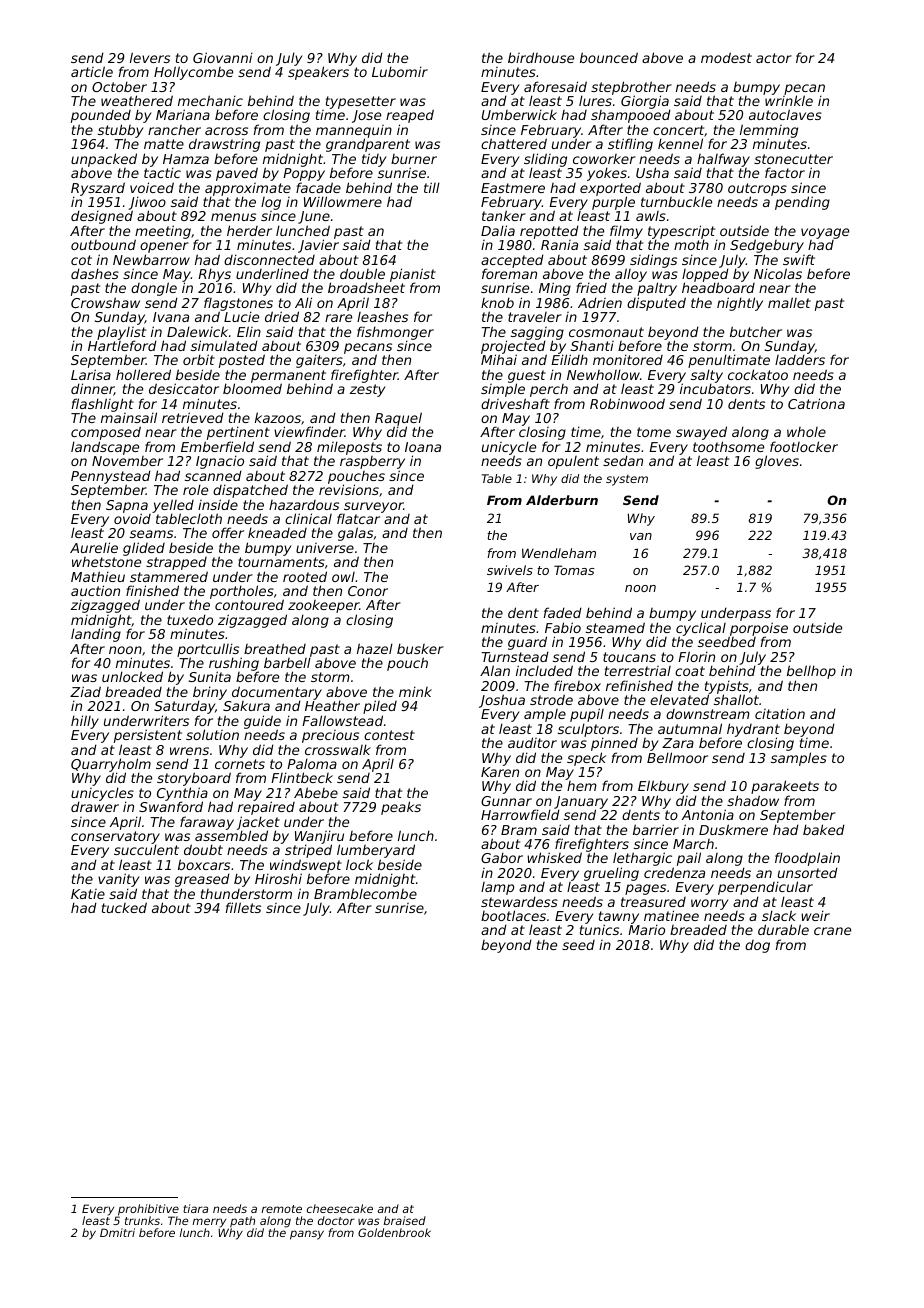 The image size is (924, 1308). What do you see at coordinates (340, 1208) in the image?
I see `cheesecake` at bounding box center [340, 1208].
